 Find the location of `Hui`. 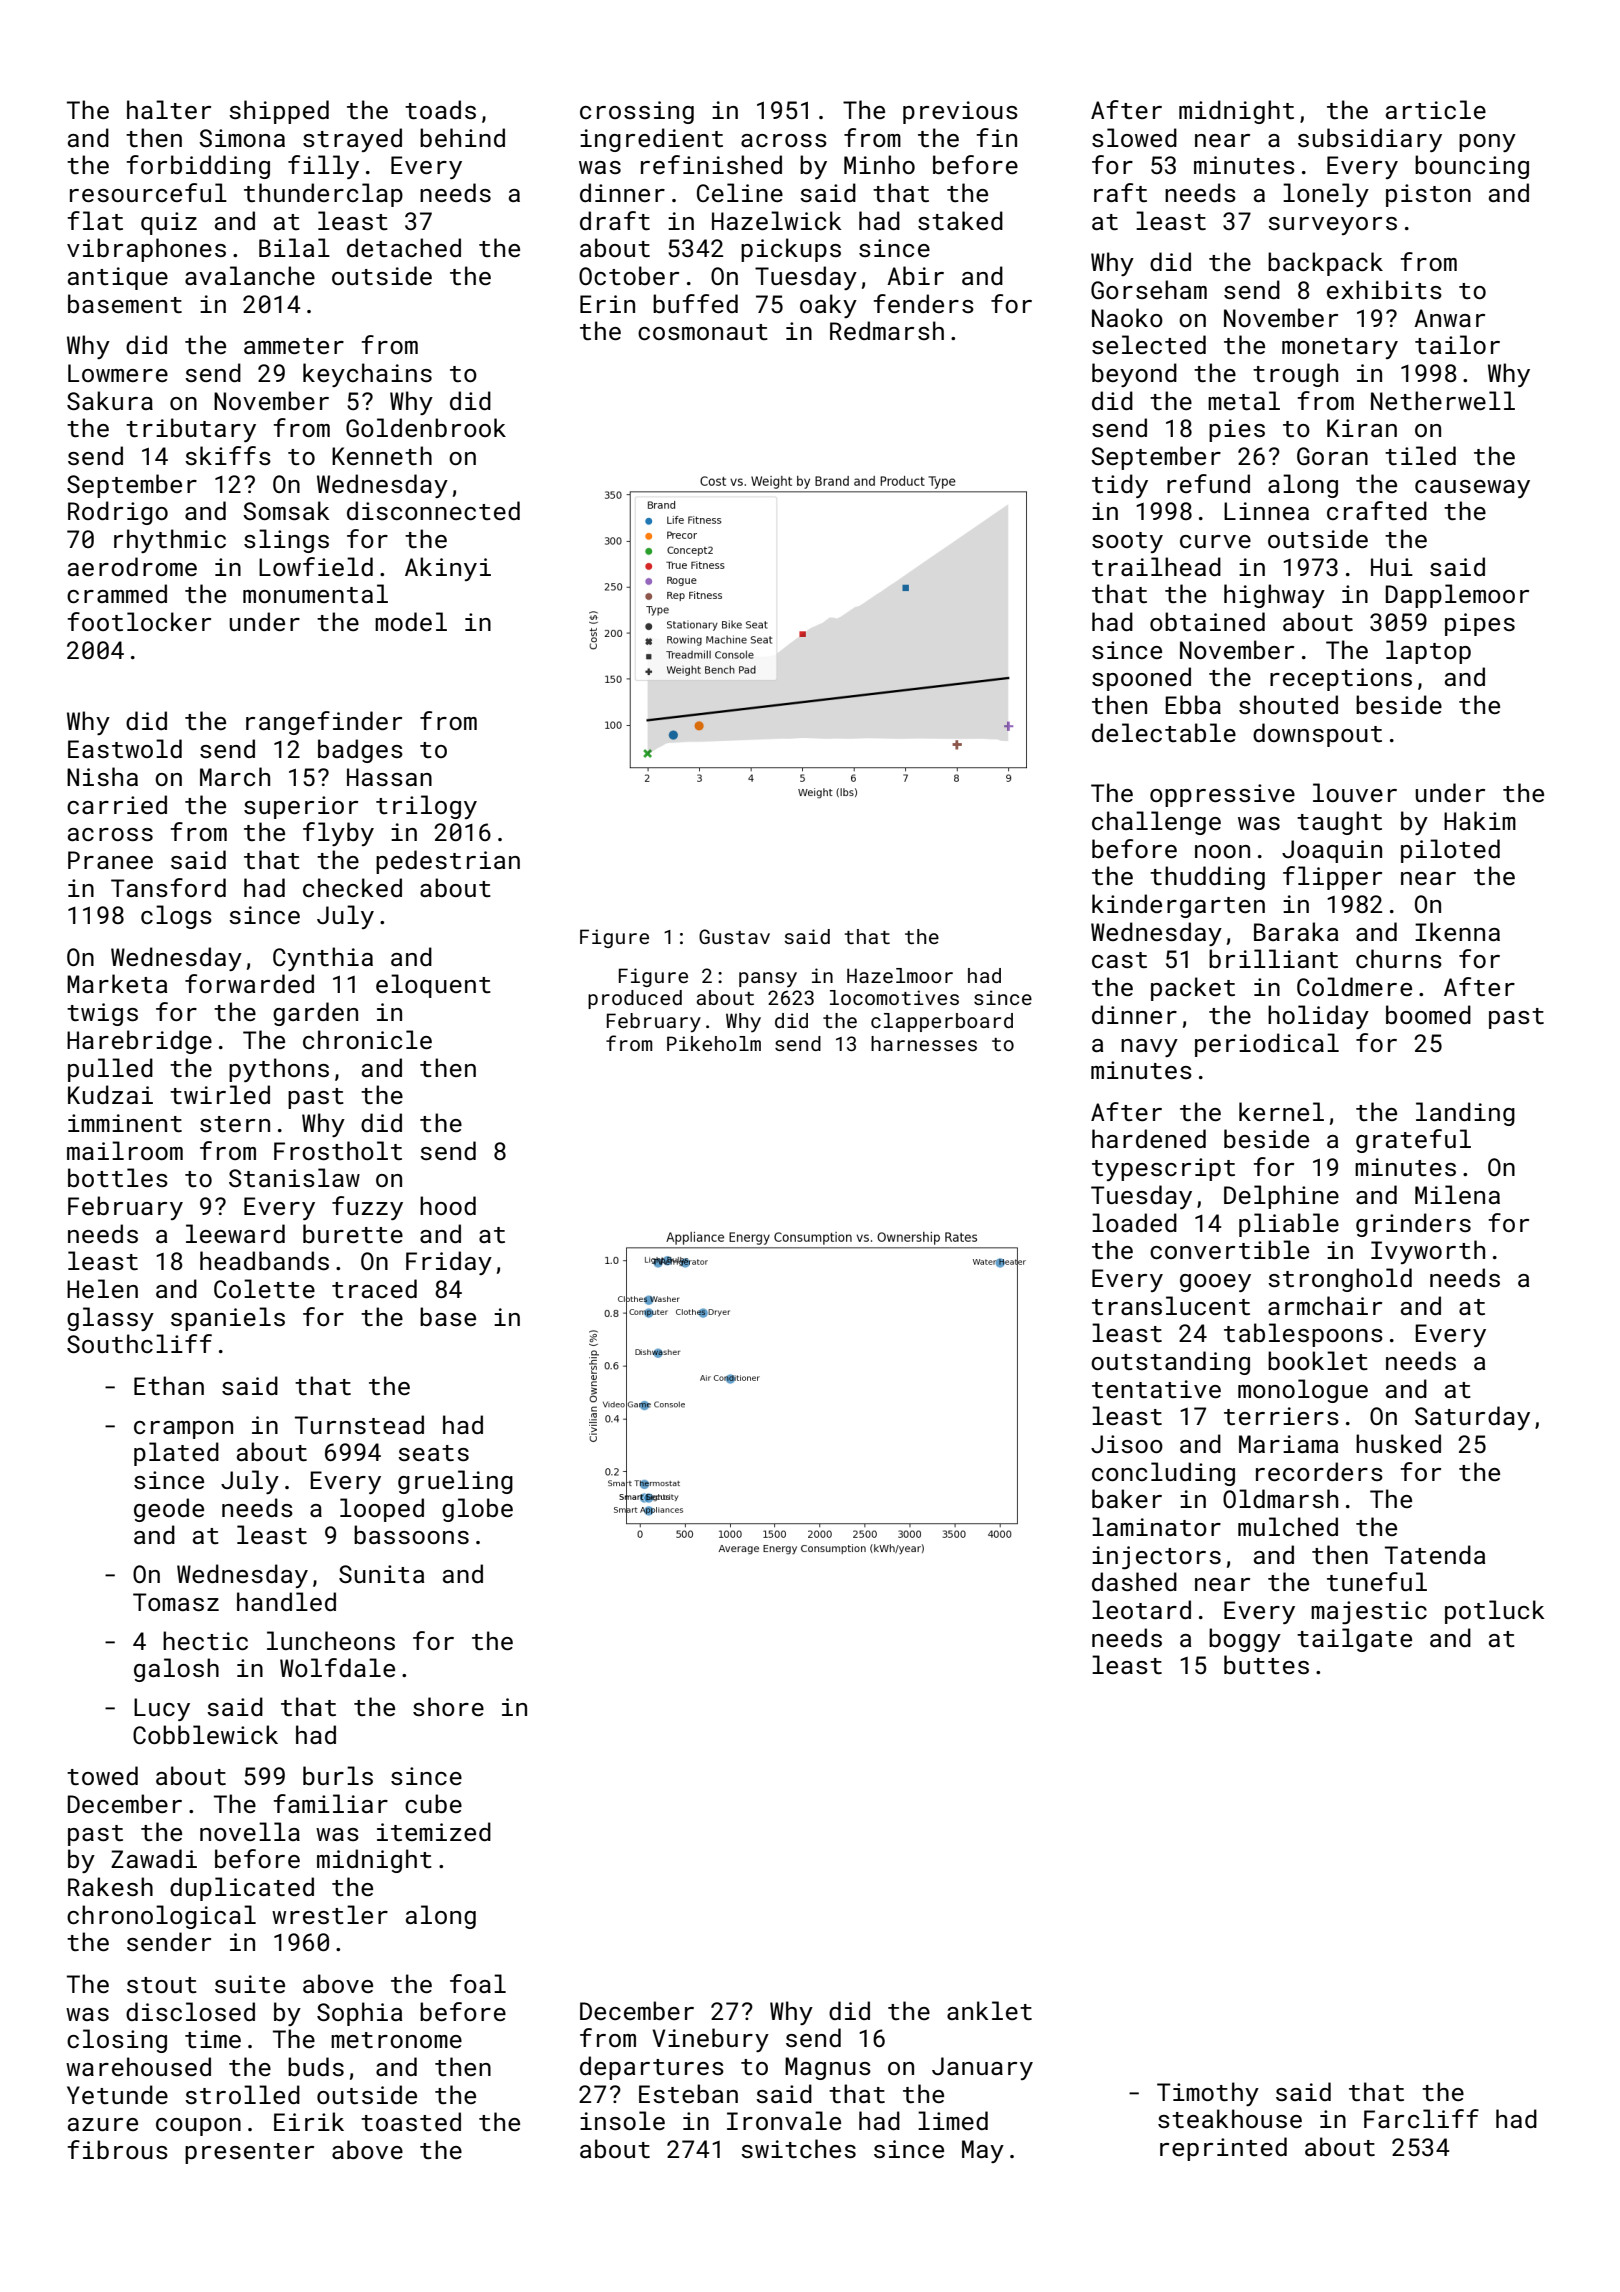

Hui is located at coordinates (1392, 567).
